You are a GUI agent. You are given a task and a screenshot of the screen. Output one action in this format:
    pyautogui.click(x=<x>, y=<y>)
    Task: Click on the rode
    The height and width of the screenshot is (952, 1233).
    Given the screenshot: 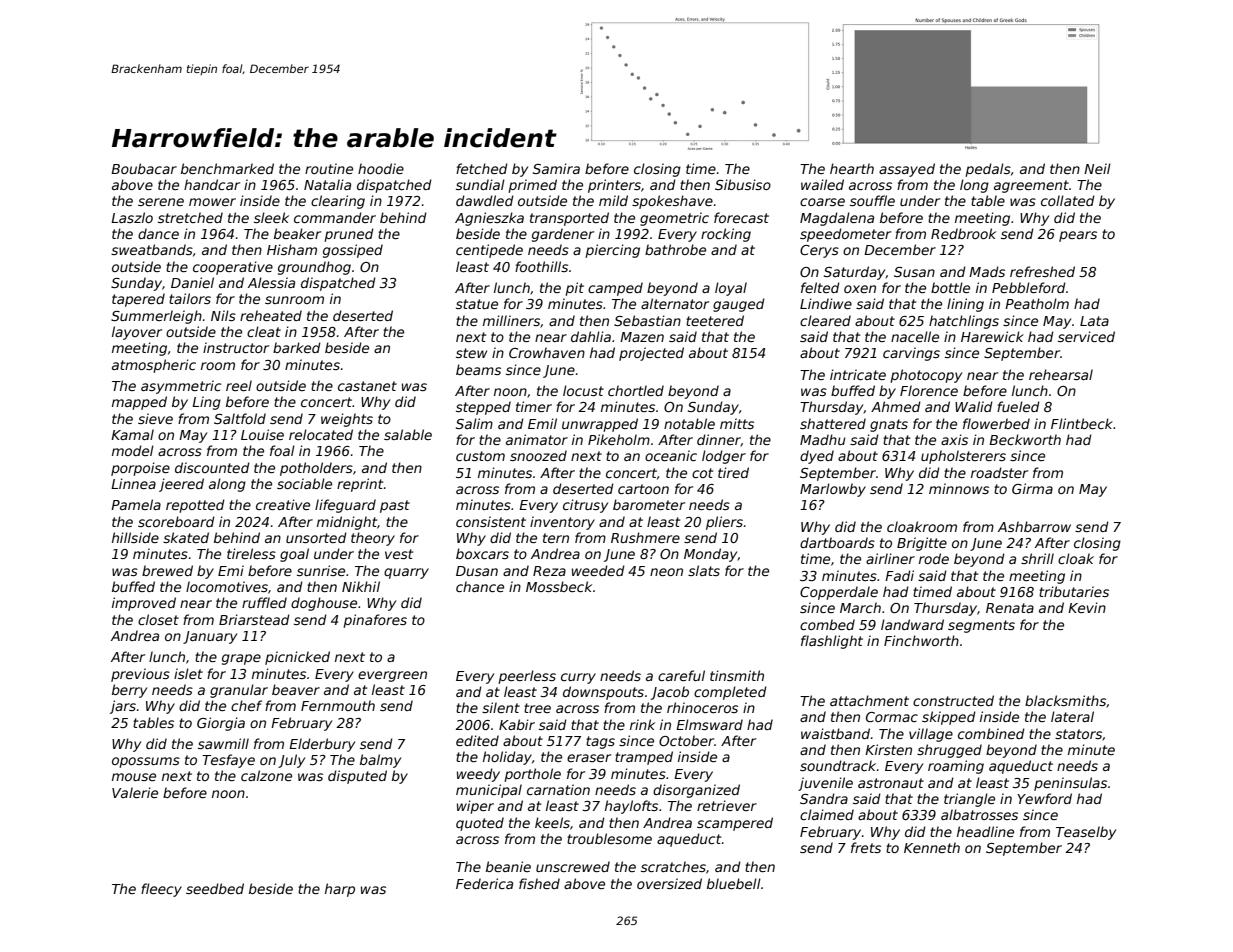 What is the action you would take?
    pyautogui.click(x=934, y=558)
